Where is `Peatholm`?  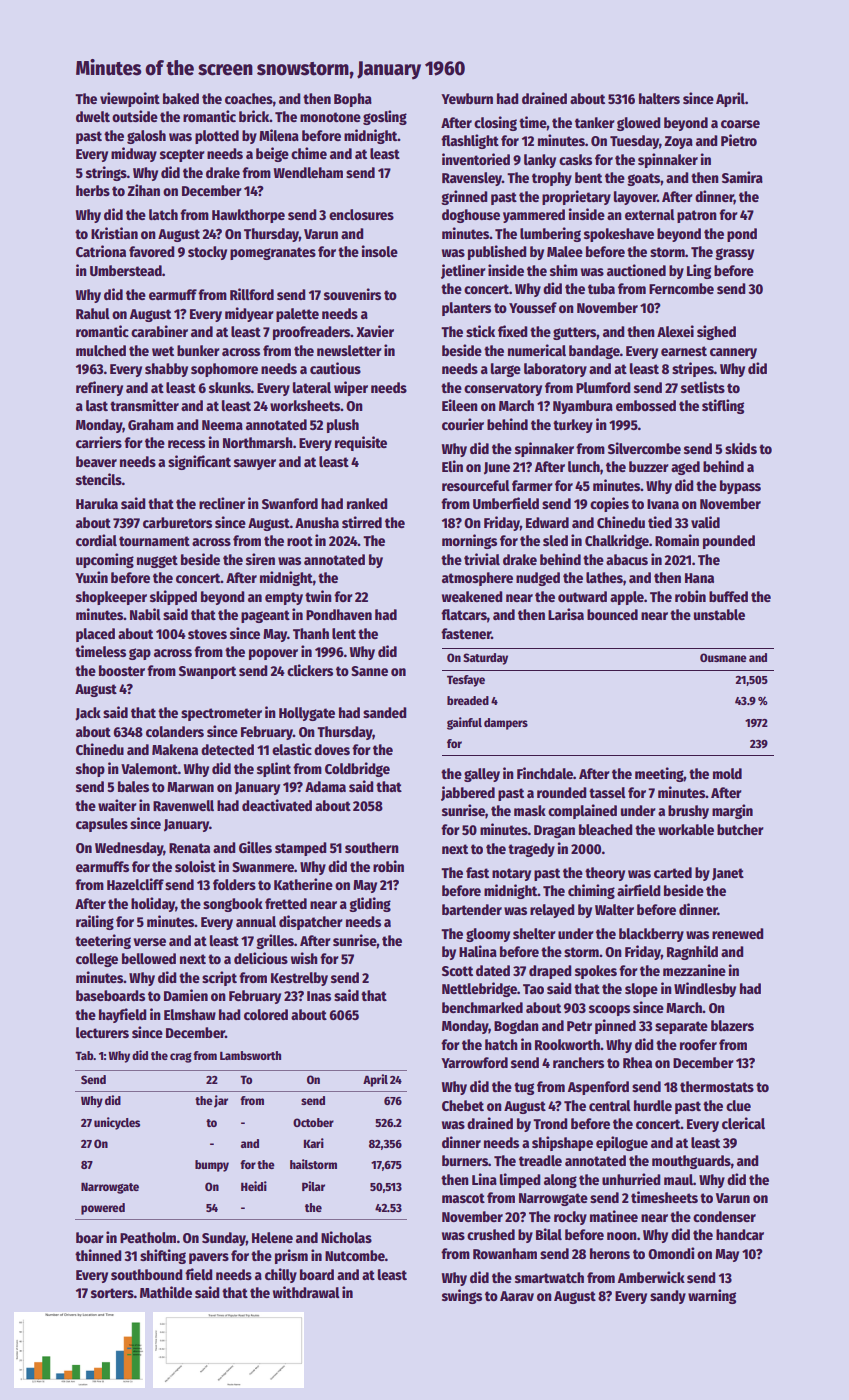
Peatholm is located at coordinates (148, 1237).
